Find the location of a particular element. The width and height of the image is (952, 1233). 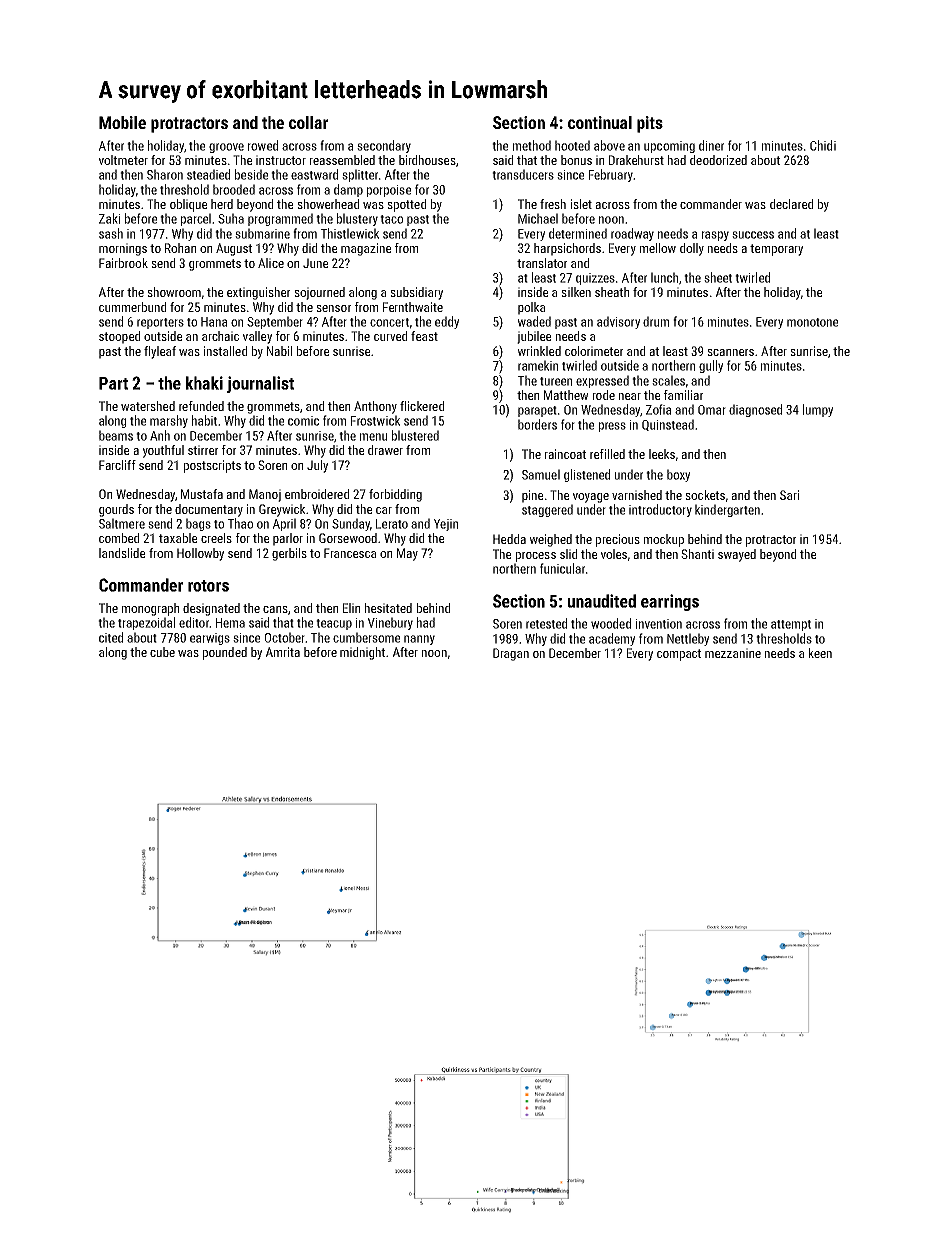

Farcliff is located at coordinates (117, 465).
